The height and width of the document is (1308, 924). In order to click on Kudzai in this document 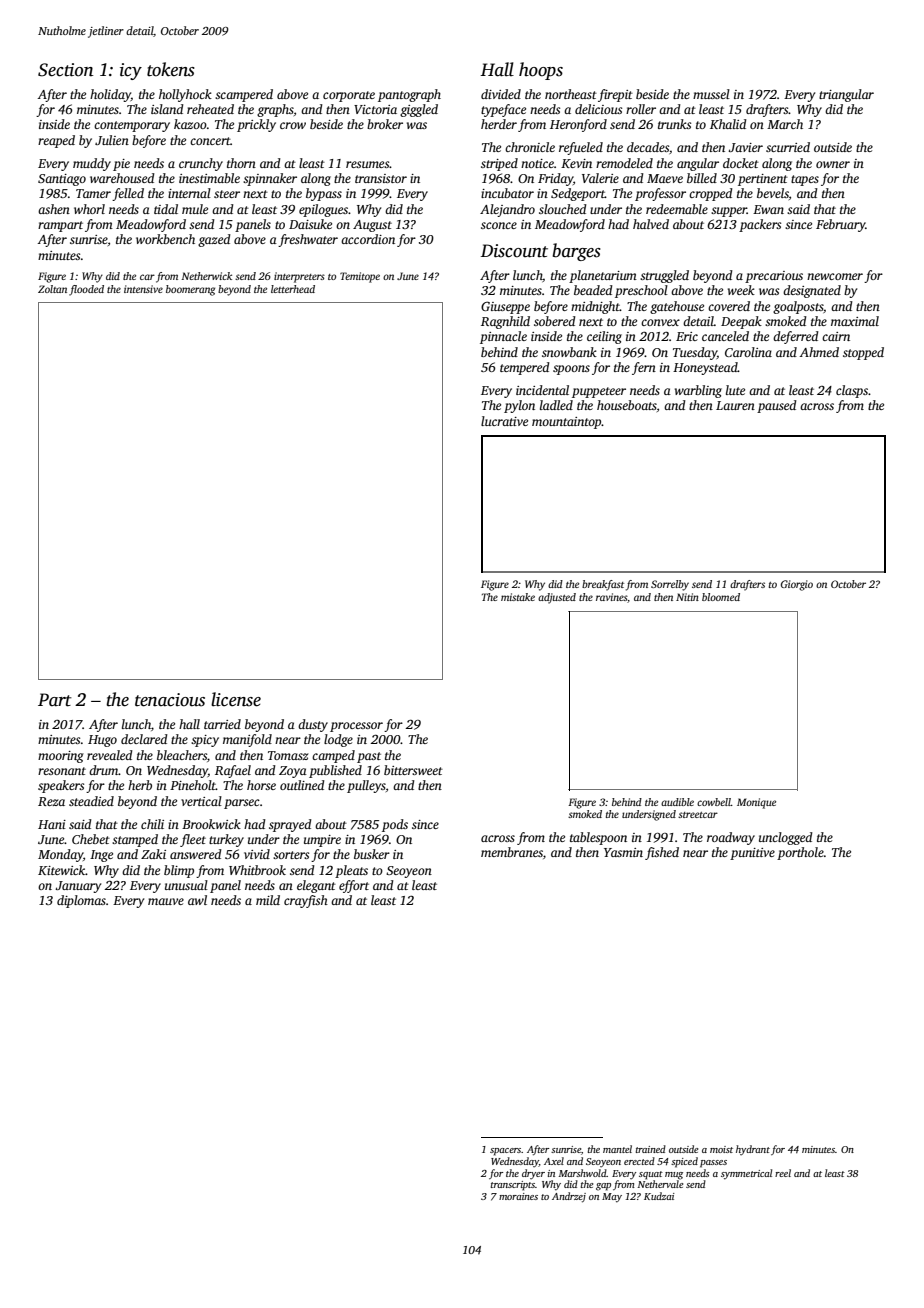, I will do `click(659, 1196)`.
